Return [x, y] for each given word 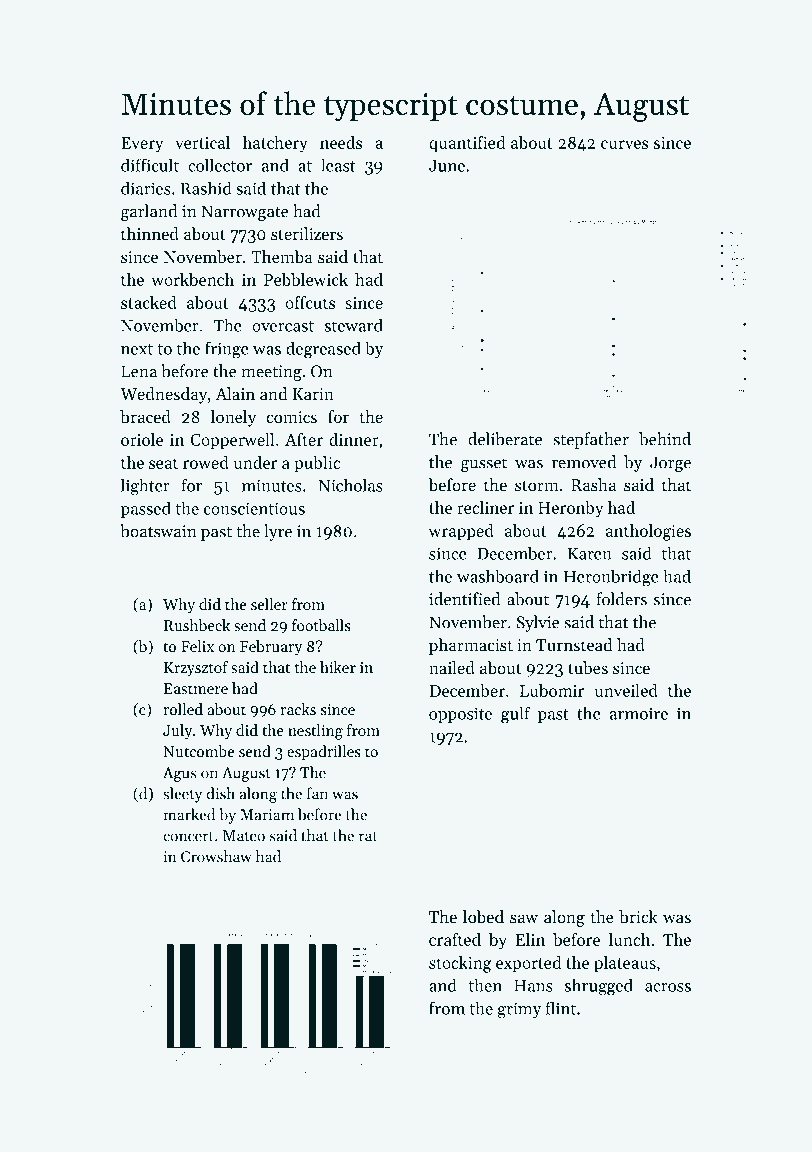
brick [638, 916]
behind [665, 439]
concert [188, 837]
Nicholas [350, 485]
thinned [150, 233]
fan [317, 793]
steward [354, 325]
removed [584, 462]
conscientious [254, 508]
